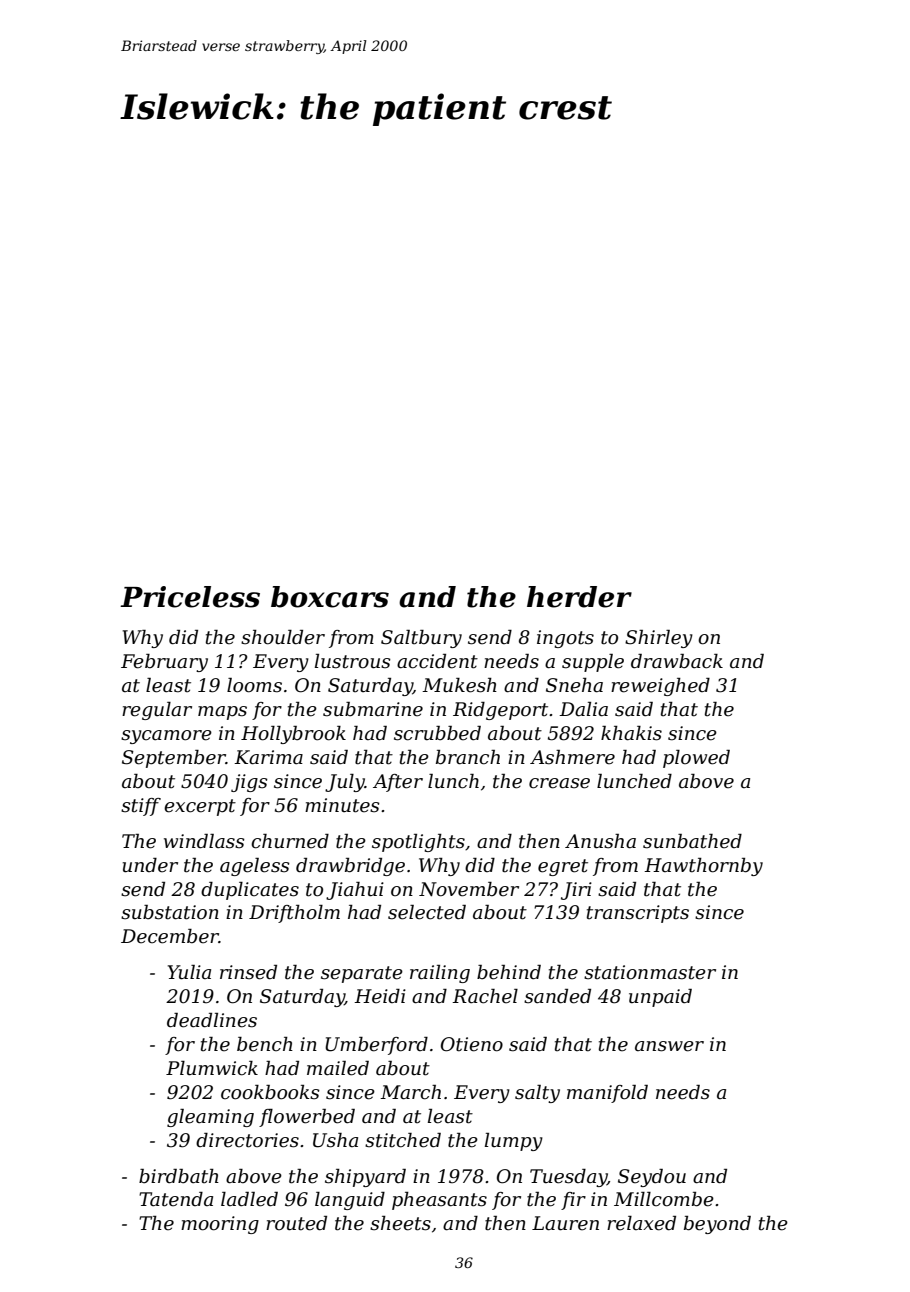 The height and width of the screenshot is (1292, 910). What do you see at coordinates (703, 867) in the screenshot?
I see `Hawthornby` at bounding box center [703, 867].
